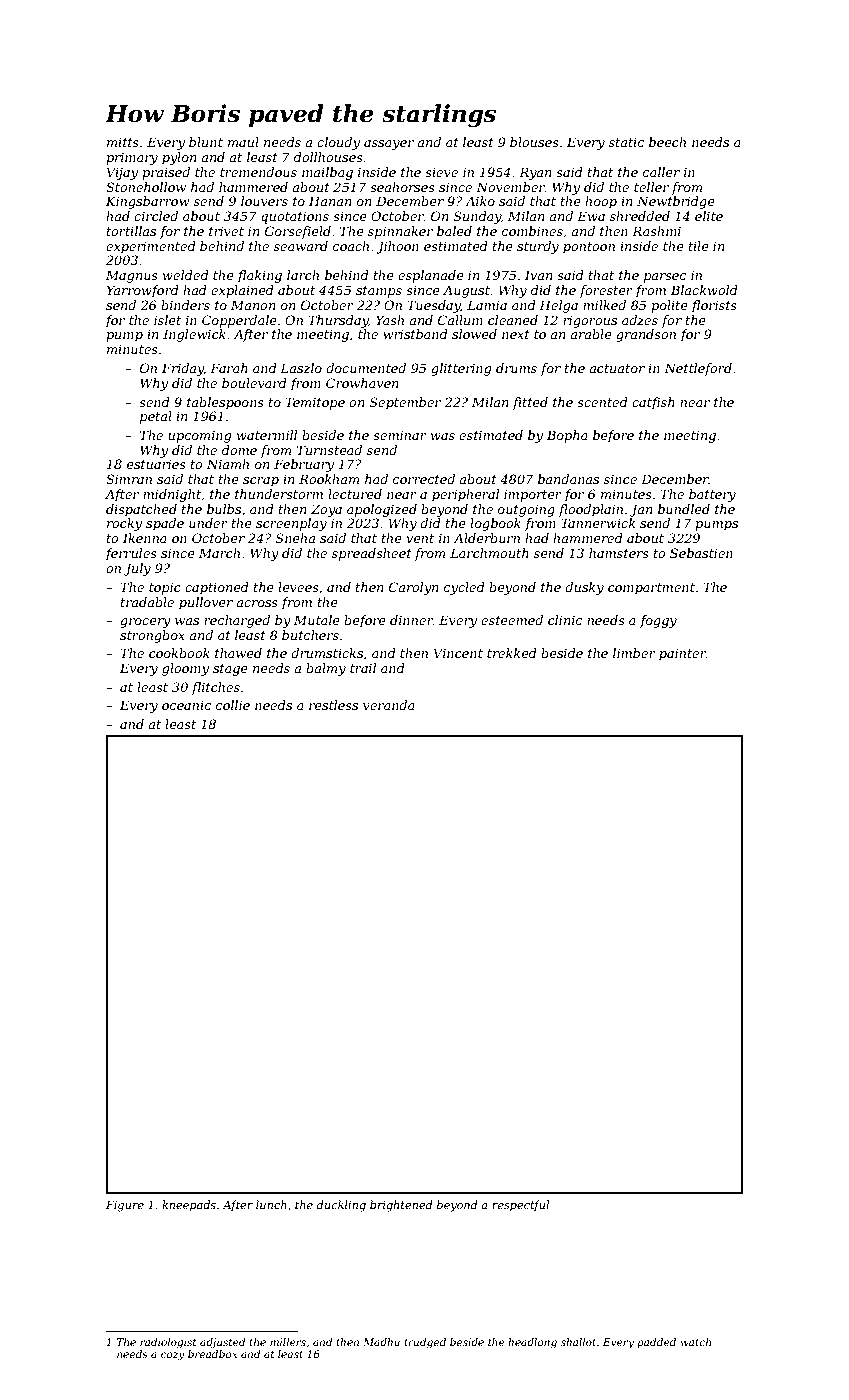 This screenshot has height=1400, width=849. Describe the element at coordinates (532, 1343) in the screenshot. I see `headlong` at that location.
